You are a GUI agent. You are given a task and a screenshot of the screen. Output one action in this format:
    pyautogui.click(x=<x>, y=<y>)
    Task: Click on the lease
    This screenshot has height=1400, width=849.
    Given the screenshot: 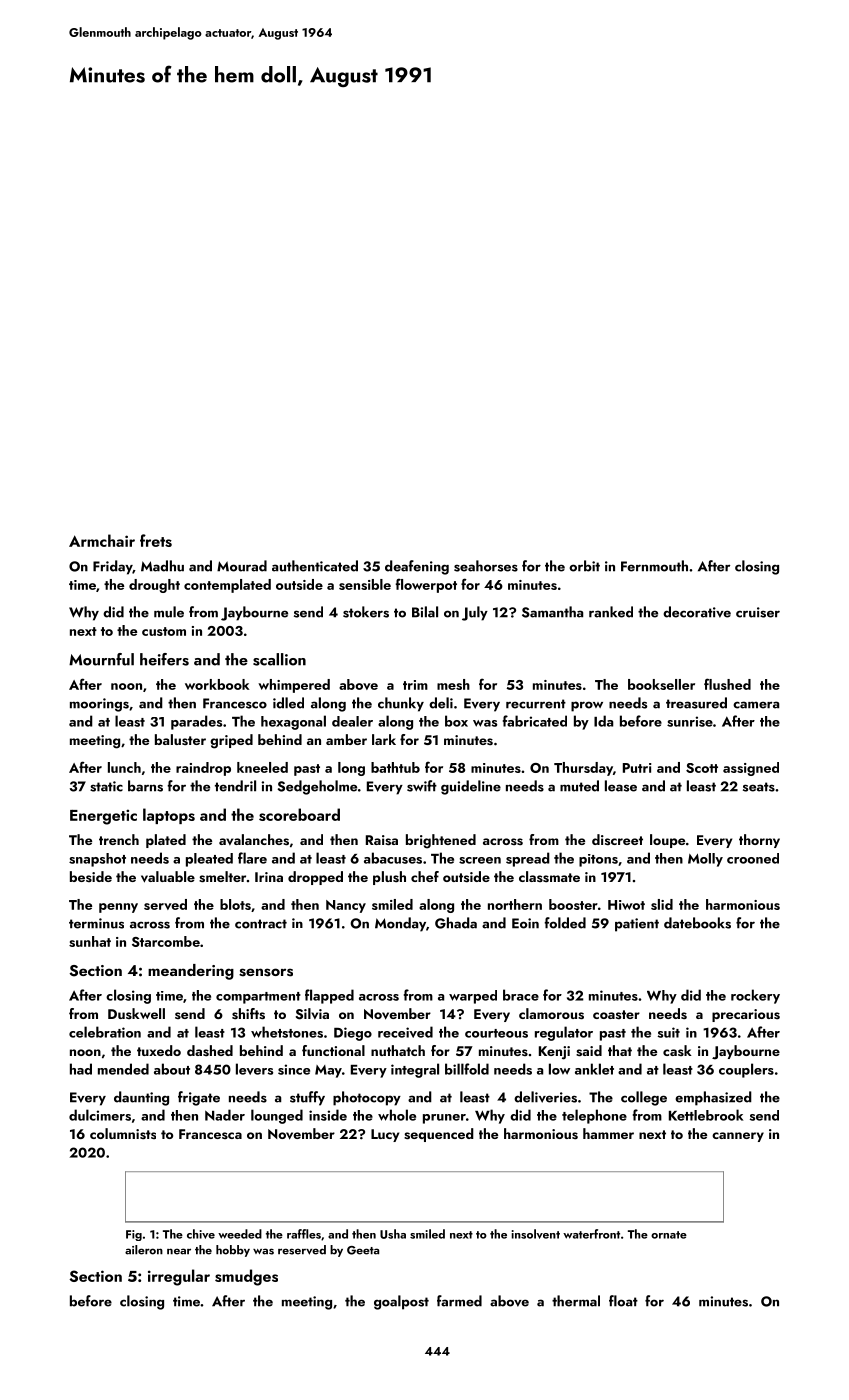 What is the action you would take?
    pyautogui.click(x=621, y=786)
